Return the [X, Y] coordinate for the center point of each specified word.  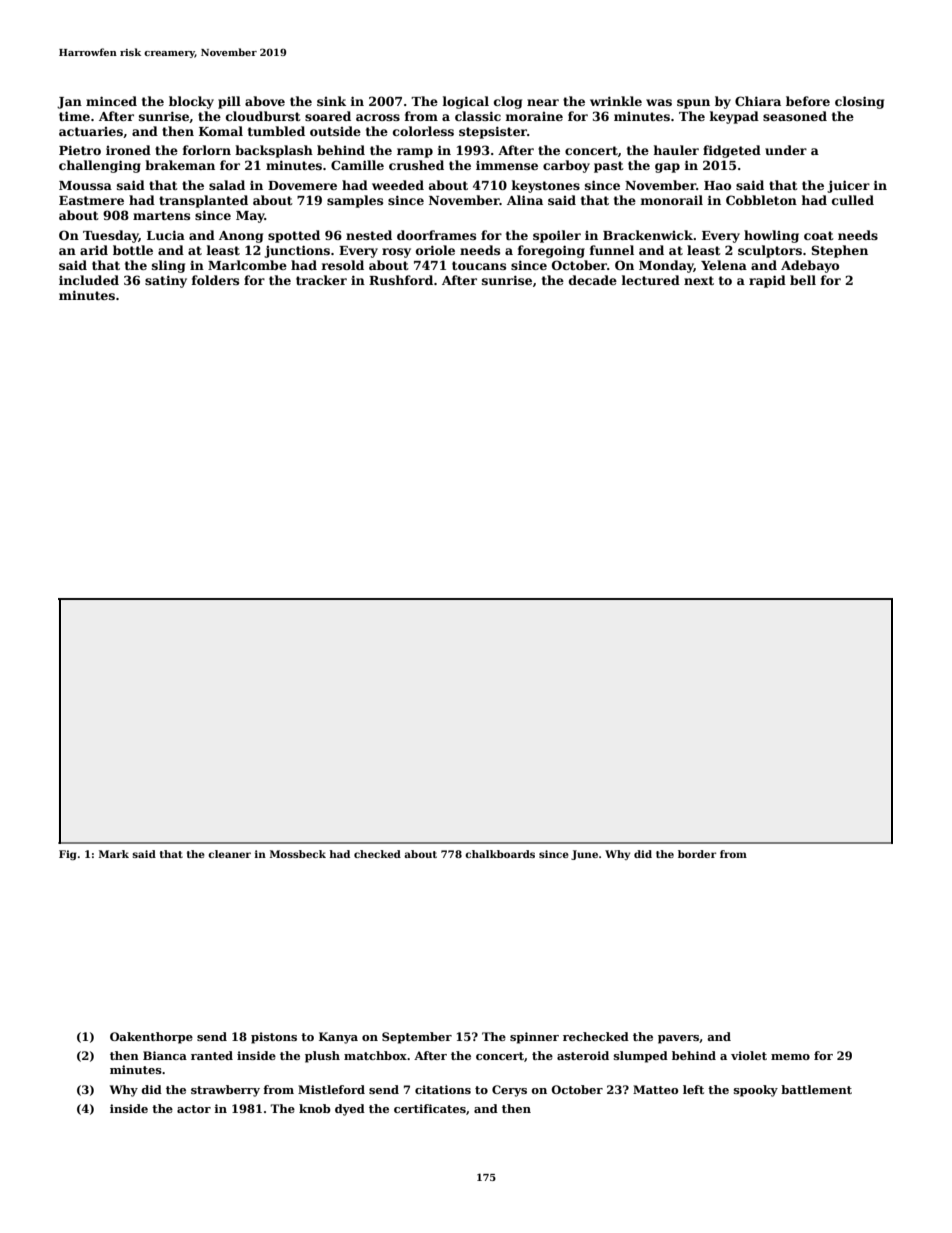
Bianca [165, 1055]
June [584, 855]
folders [215, 280]
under [786, 150]
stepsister [493, 132]
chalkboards [500, 854]
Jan [69, 103]
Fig [68, 855]
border [697, 854]
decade [593, 280]
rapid [767, 281]
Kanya [338, 1038]
